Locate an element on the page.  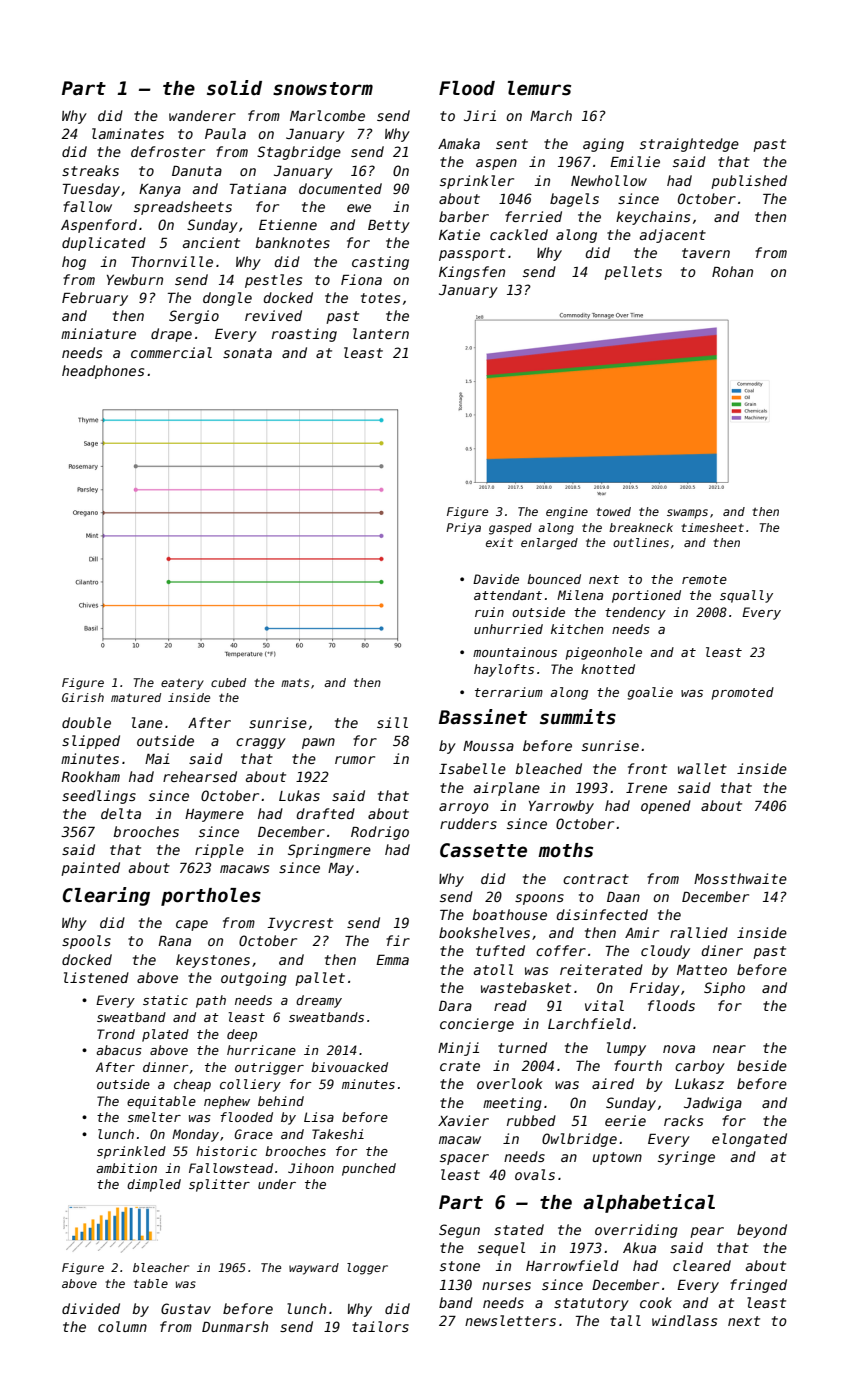
Trond is located at coordinates (116, 1034).
